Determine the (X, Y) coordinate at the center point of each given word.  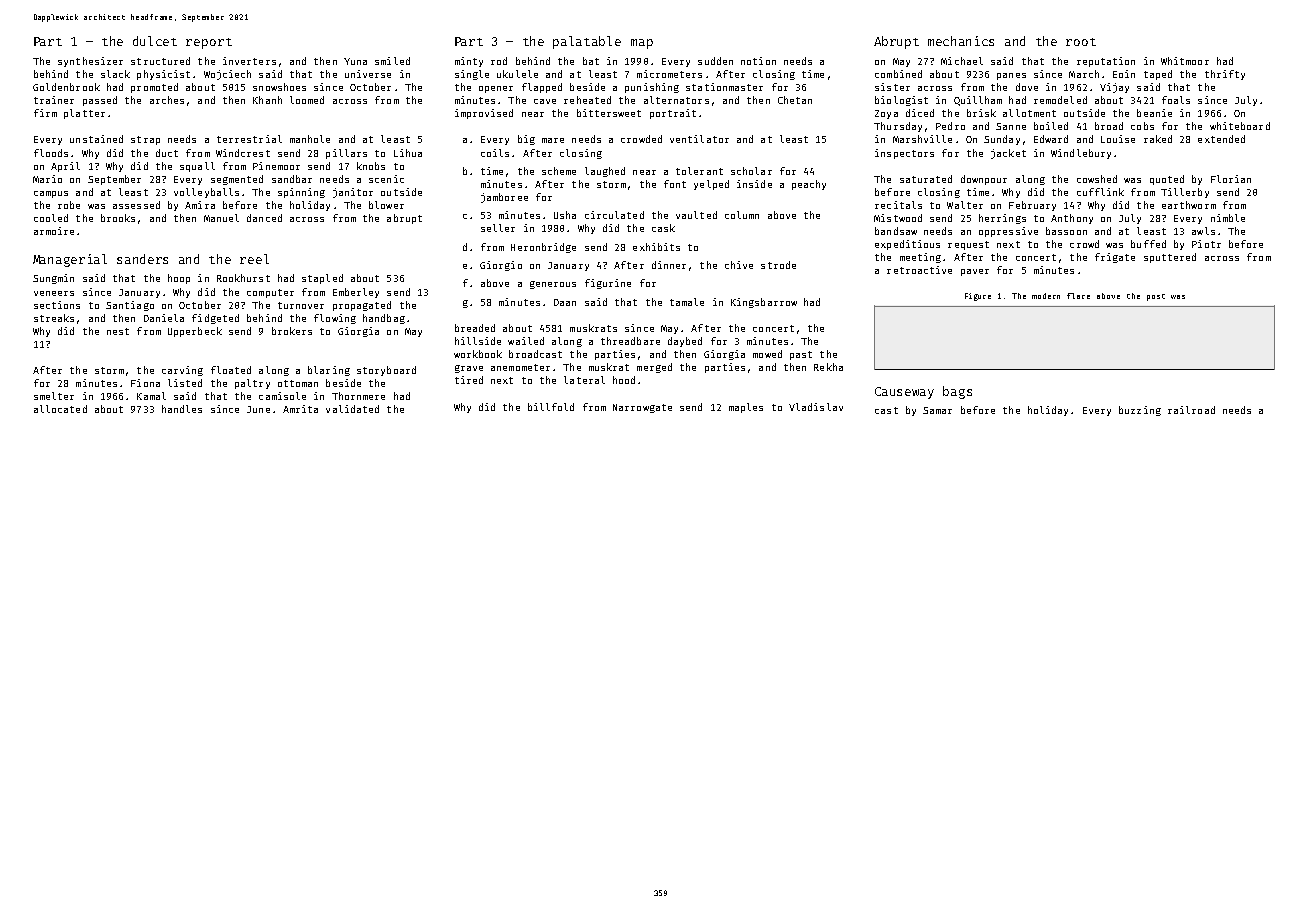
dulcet (155, 41)
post (1156, 297)
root (1081, 42)
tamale (687, 302)
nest (118, 331)
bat (591, 61)
